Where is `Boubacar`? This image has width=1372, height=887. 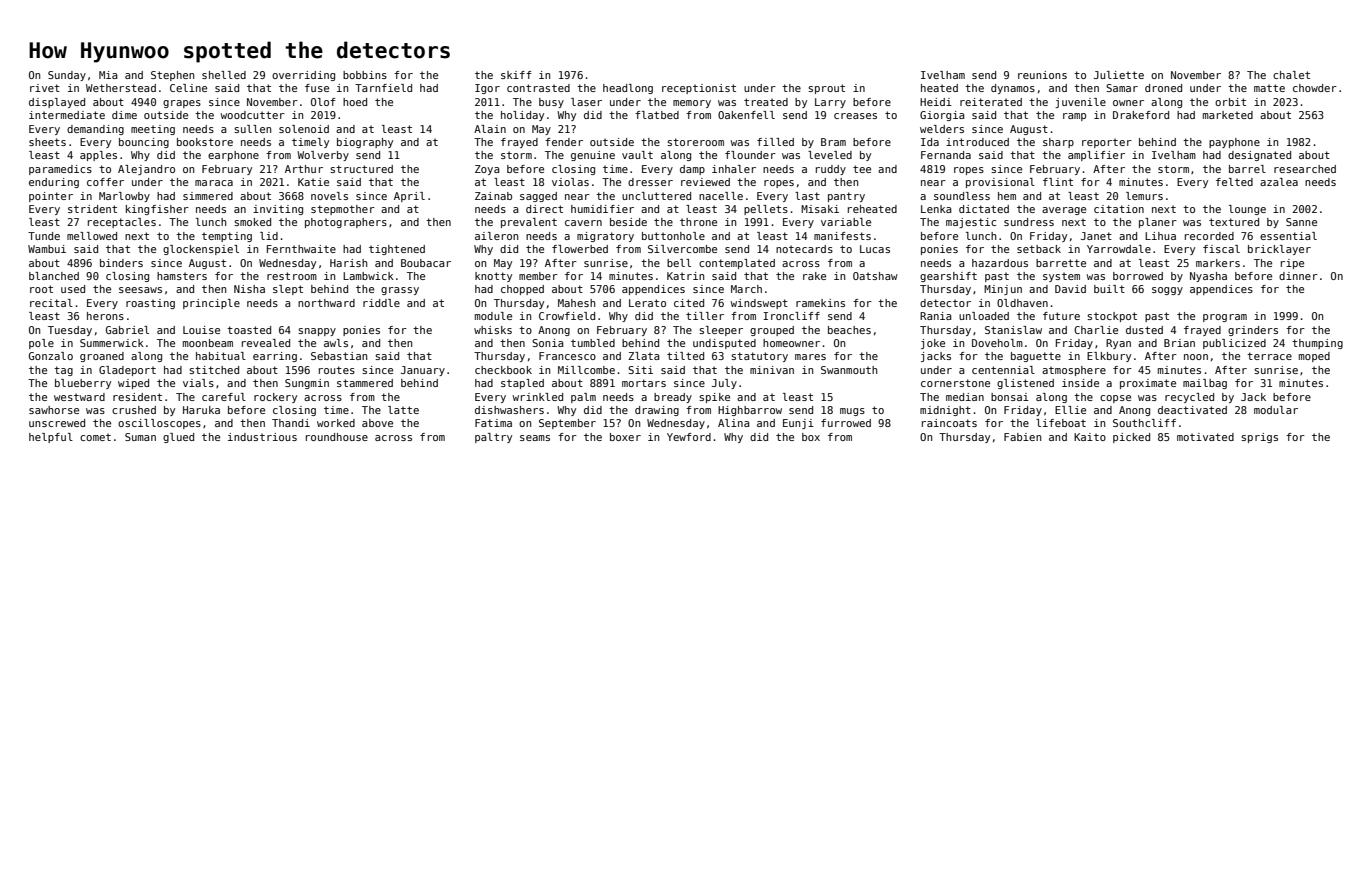
Boubacar is located at coordinates (426, 263).
